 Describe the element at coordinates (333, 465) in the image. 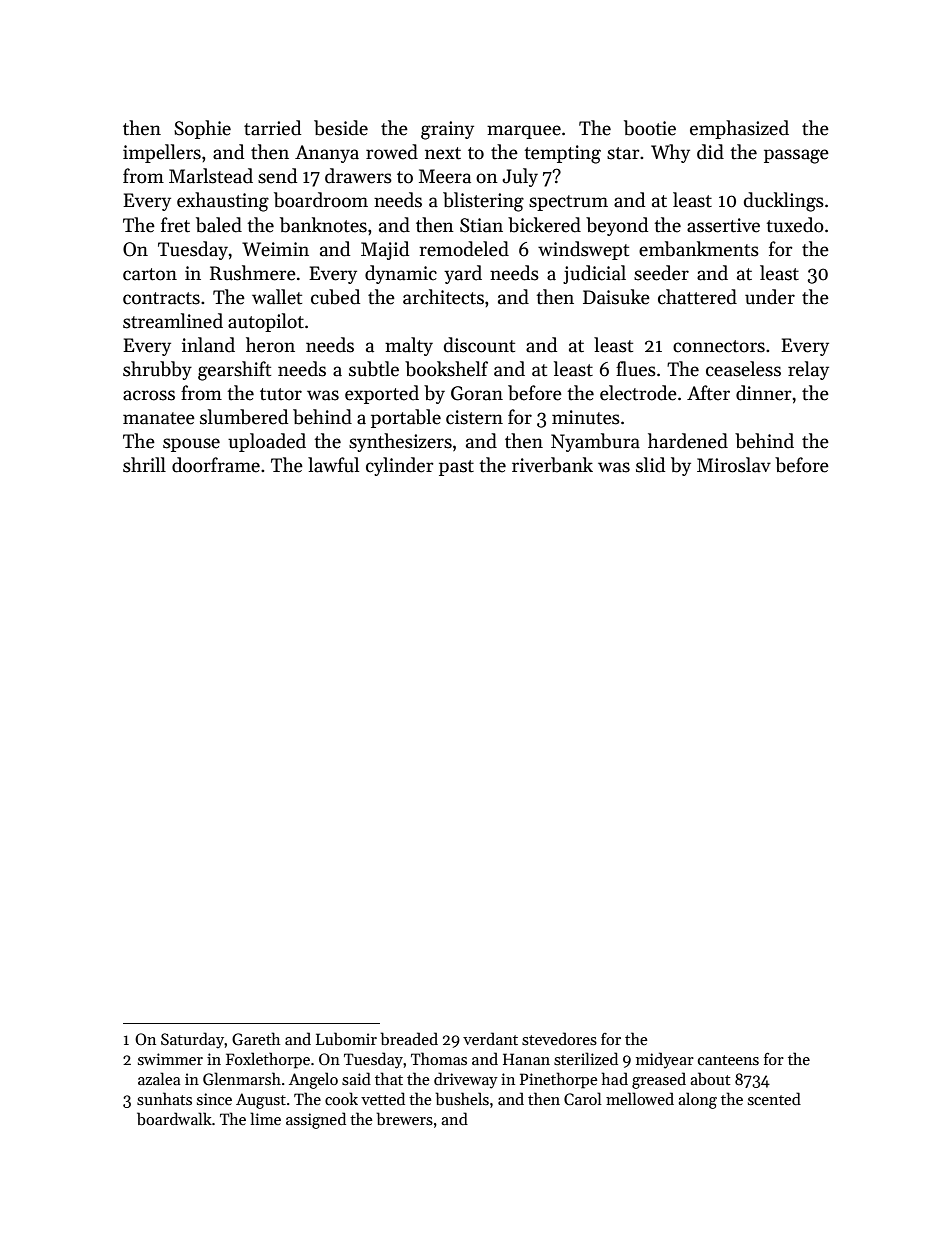

I see `lawful` at that location.
